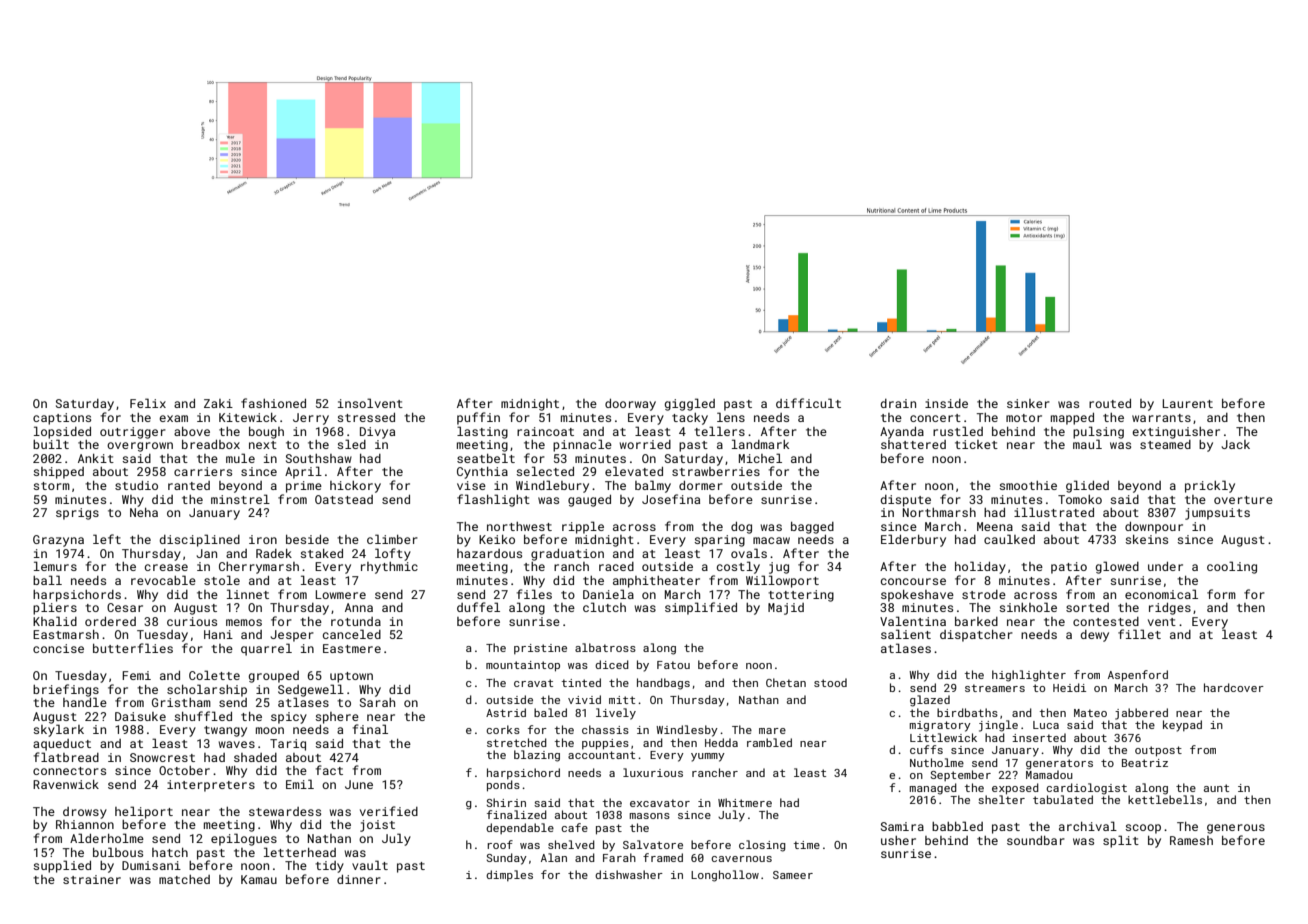 This page has height=924, width=1308. I want to click on salient, so click(906, 634).
